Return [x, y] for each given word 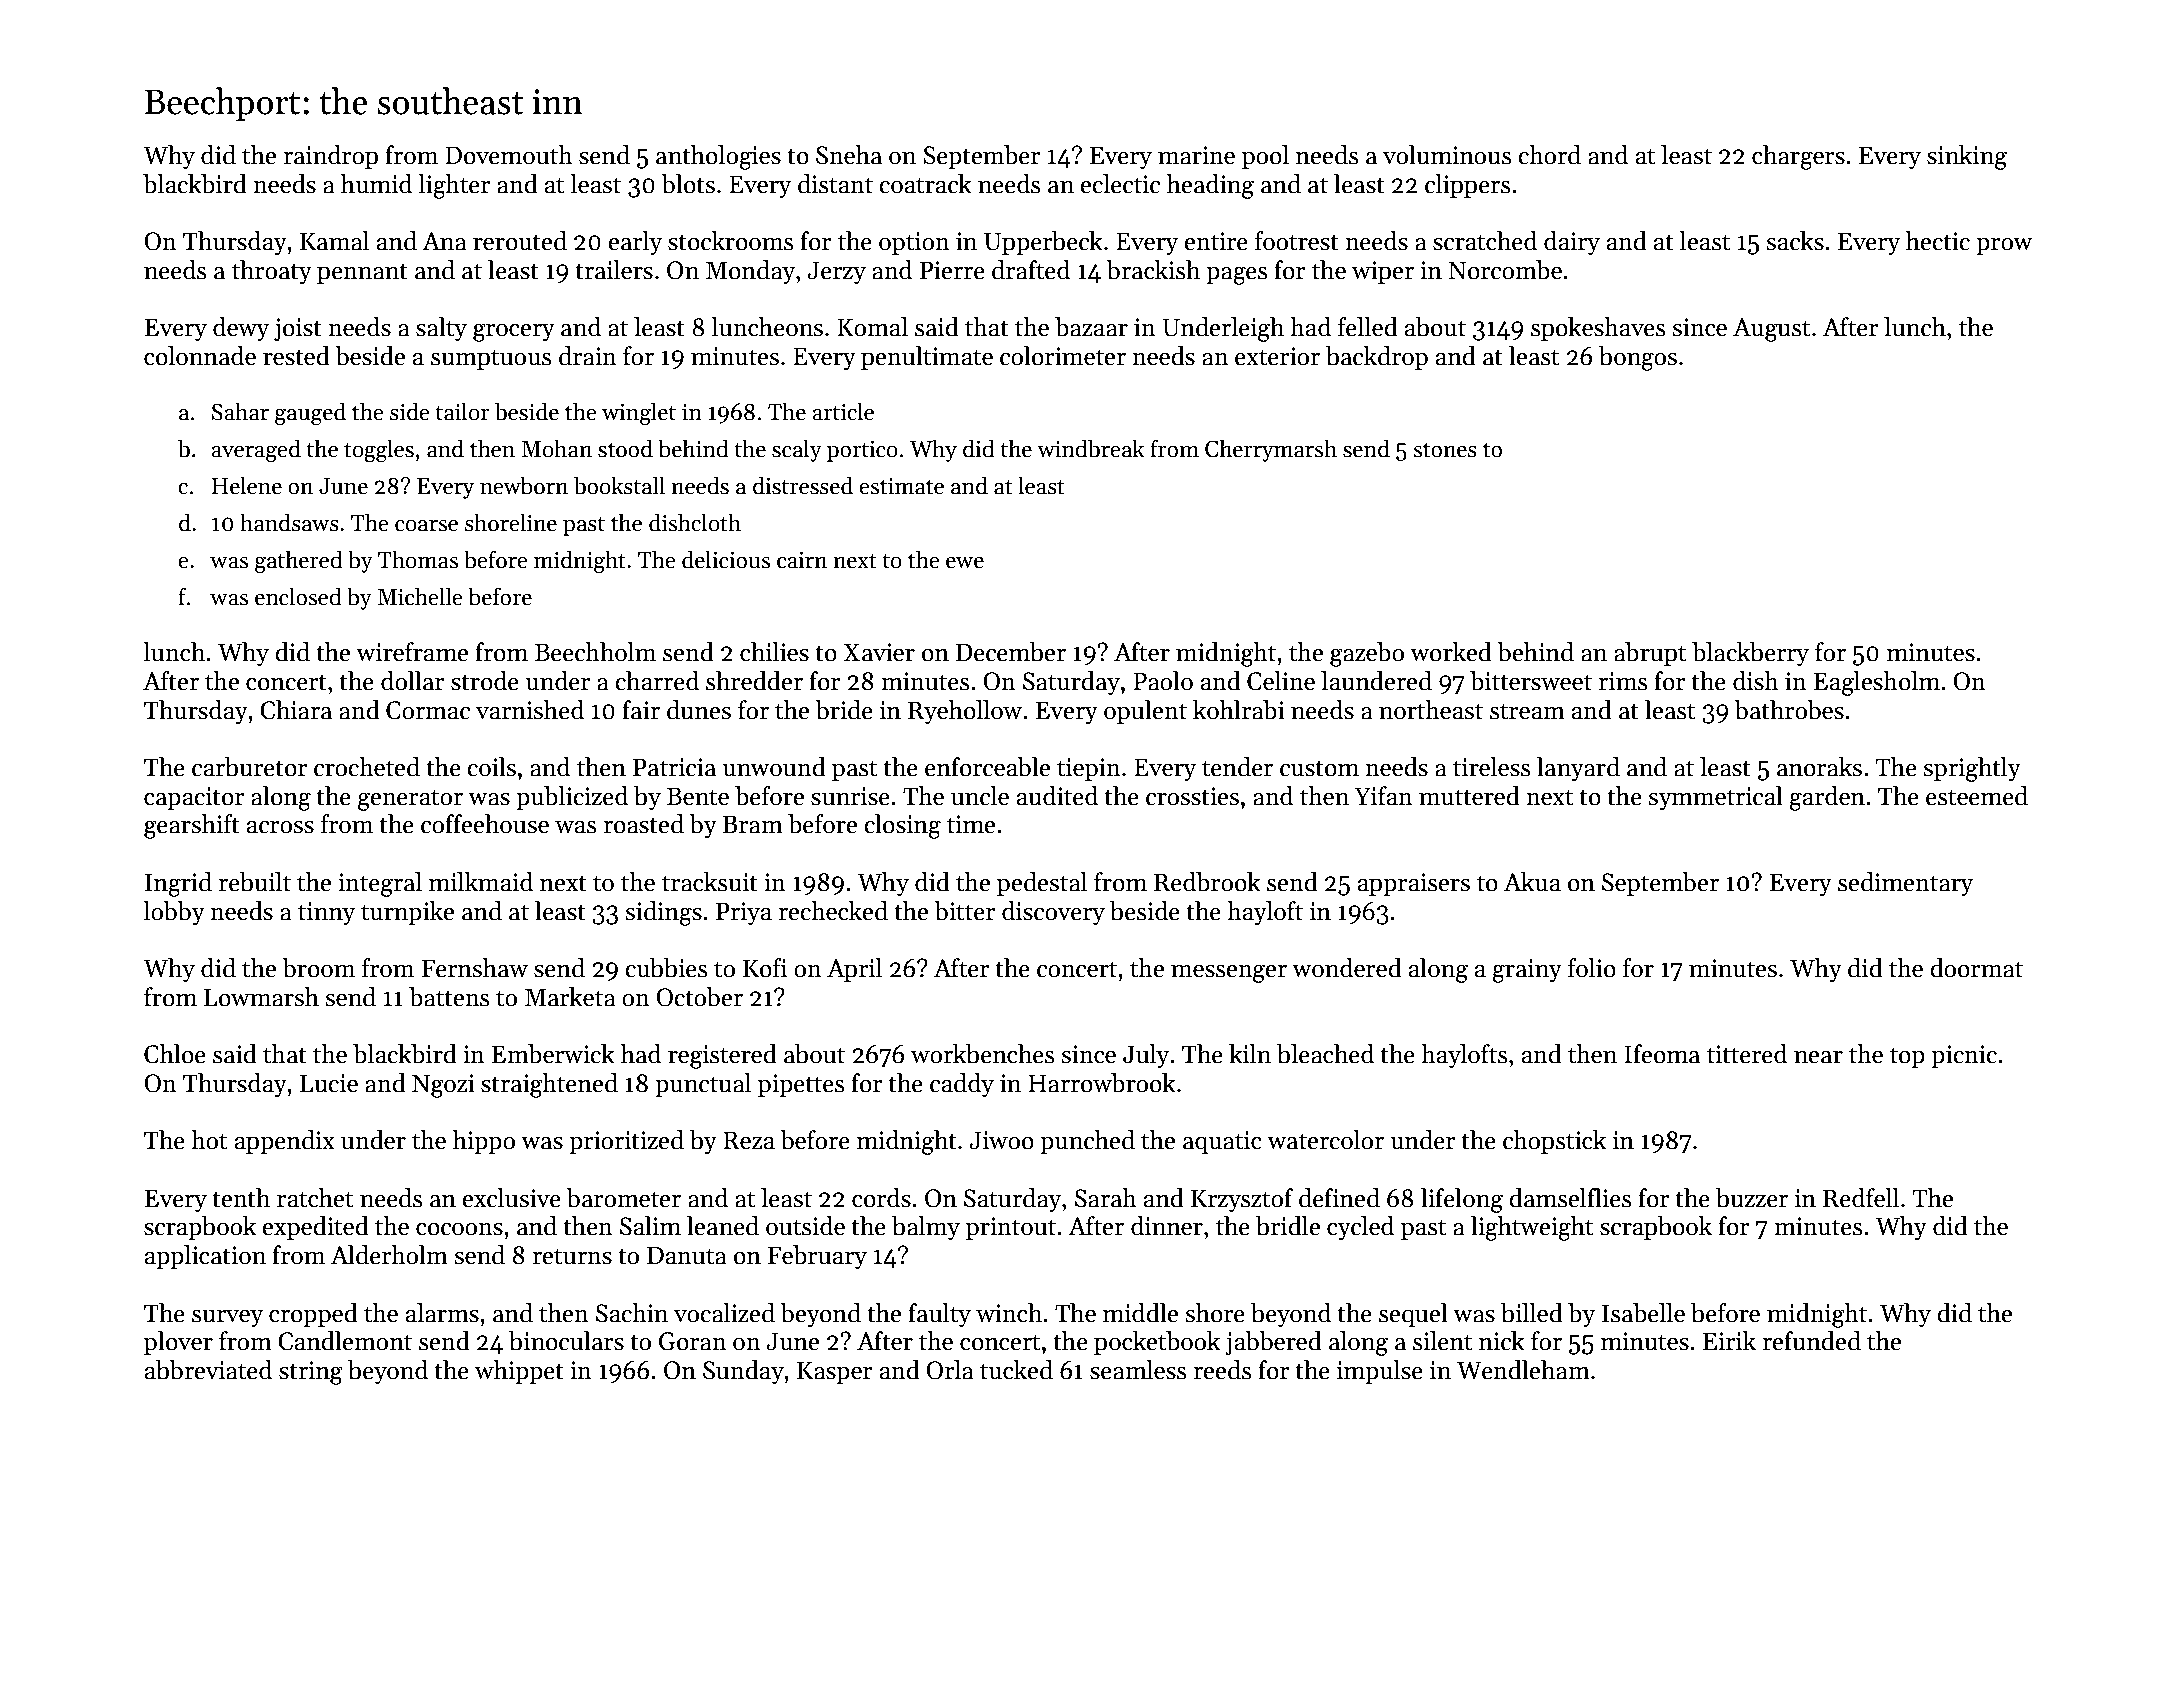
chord [1550, 155]
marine [1196, 155]
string [311, 1373]
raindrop [330, 157]
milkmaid [481, 882]
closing [903, 826]
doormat [1976, 968]
